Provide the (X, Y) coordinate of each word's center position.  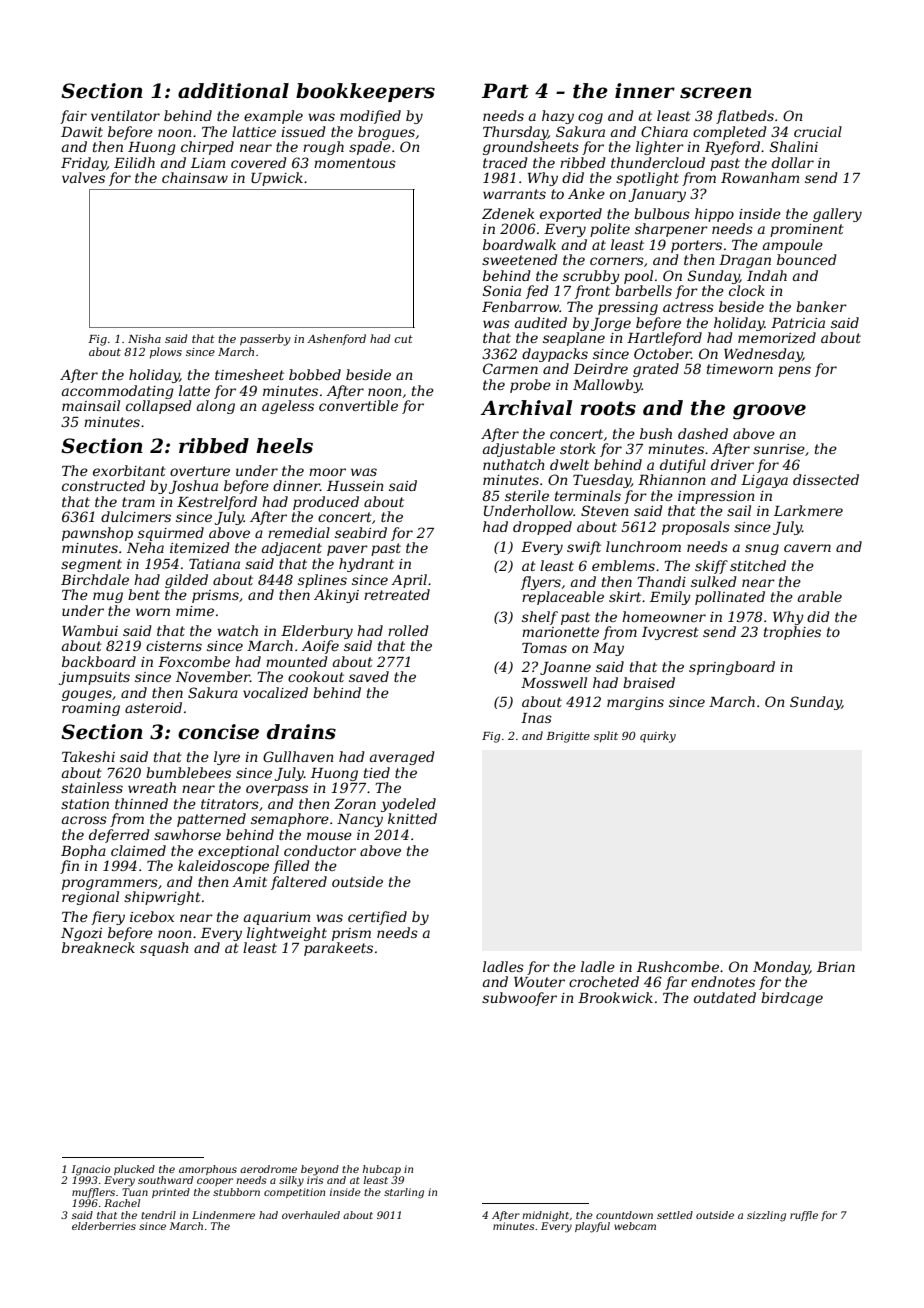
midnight (545, 1216)
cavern (807, 548)
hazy (558, 117)
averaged (402, 758)
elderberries (104, 1226)
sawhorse (187, 834)
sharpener (671, 230)
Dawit (82, 132)
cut (403, 339)
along (216, 407)
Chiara (664, 131)
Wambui (90, 630)
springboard (732, 668)
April (409, 581)
